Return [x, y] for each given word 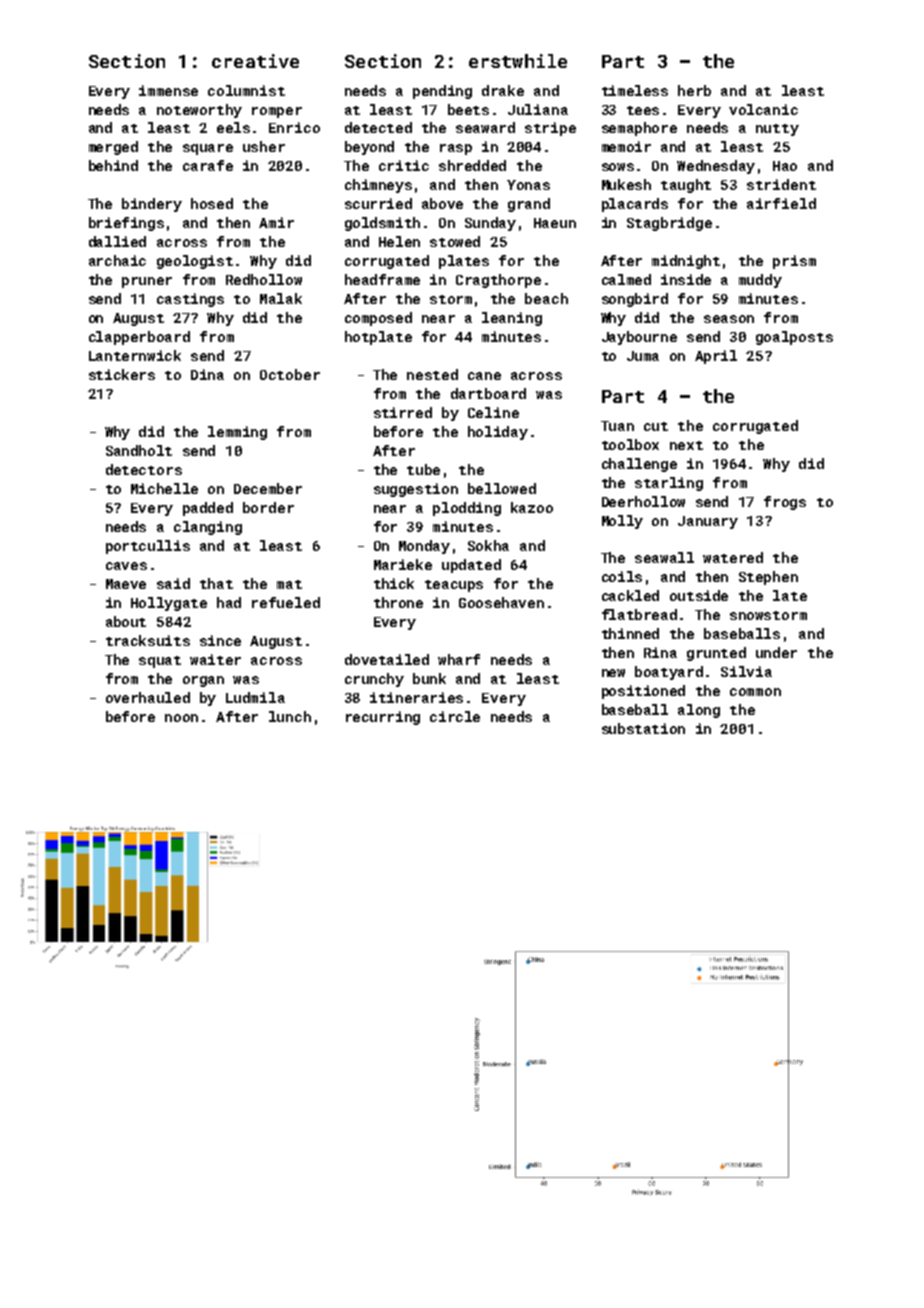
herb [694, 90]
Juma [643, 356]
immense [168, 90]
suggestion [416, 490]
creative [255, 61]
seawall [664, 557]
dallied [117, 241]
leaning [512, 319]
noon [181, 718]
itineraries [416, 697]
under [776, 652]
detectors [144, 469]
